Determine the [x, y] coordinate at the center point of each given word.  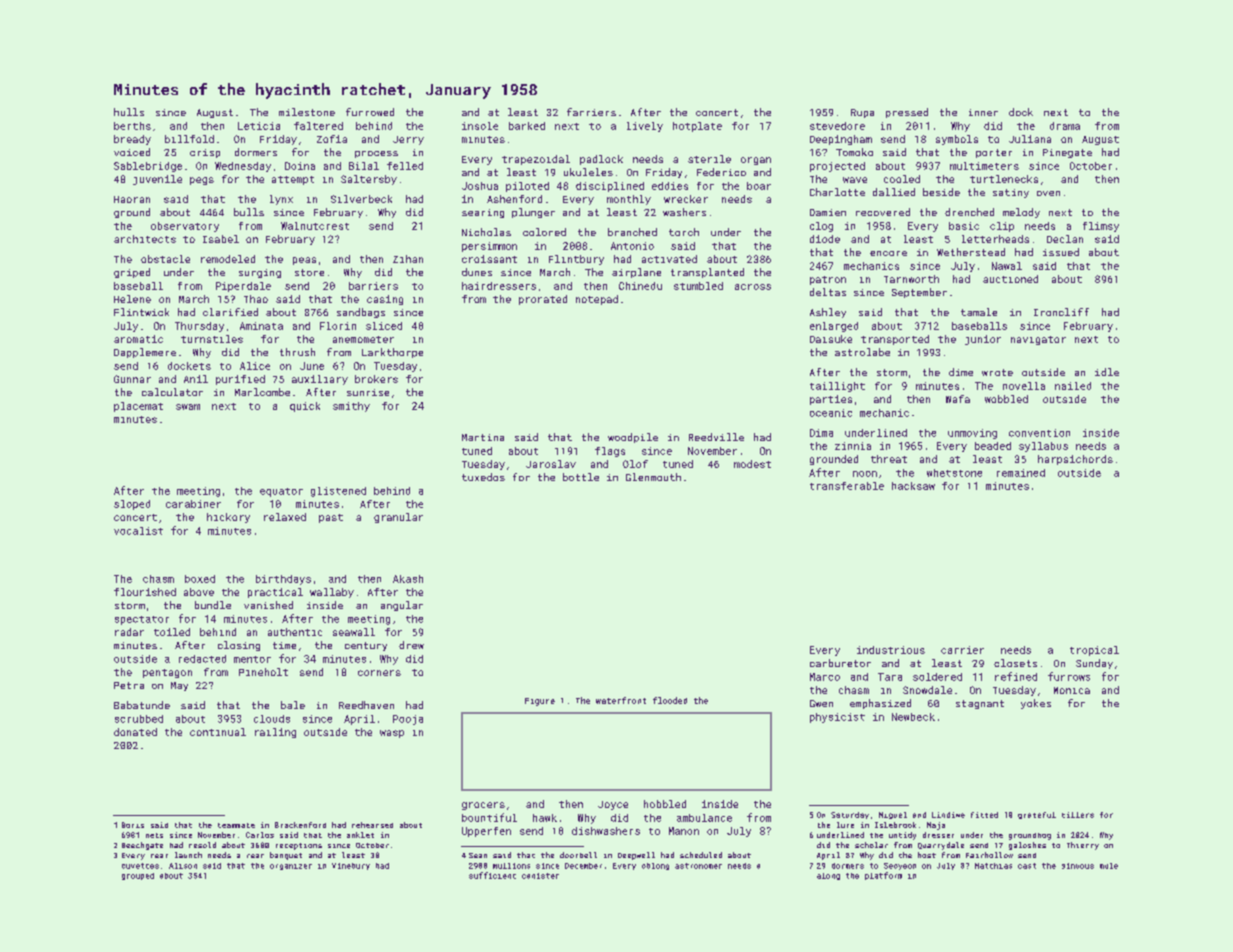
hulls [129, 112]
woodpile [633, 438]
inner [983, 112]
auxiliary [320, 380]
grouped [138, 876]
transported [895, 340]
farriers [591, 112]
